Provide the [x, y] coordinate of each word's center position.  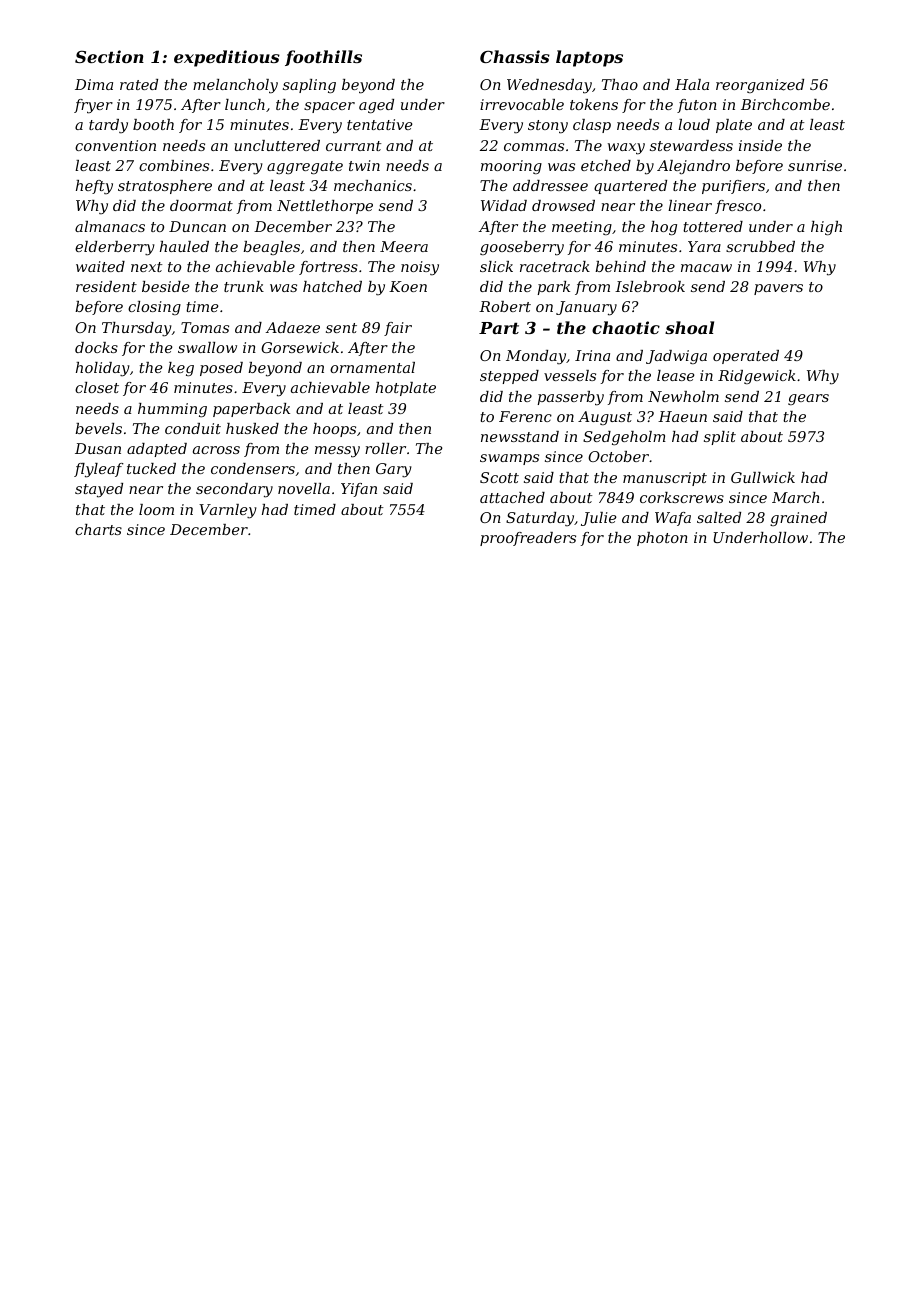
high [826, 228]
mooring [511, 167]
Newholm [683, 396]
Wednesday [549, 86]
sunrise [815, 165]
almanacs [110, 226]
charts [98, 529]
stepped [509, 377]
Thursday [137, 329]
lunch [245, 104]
